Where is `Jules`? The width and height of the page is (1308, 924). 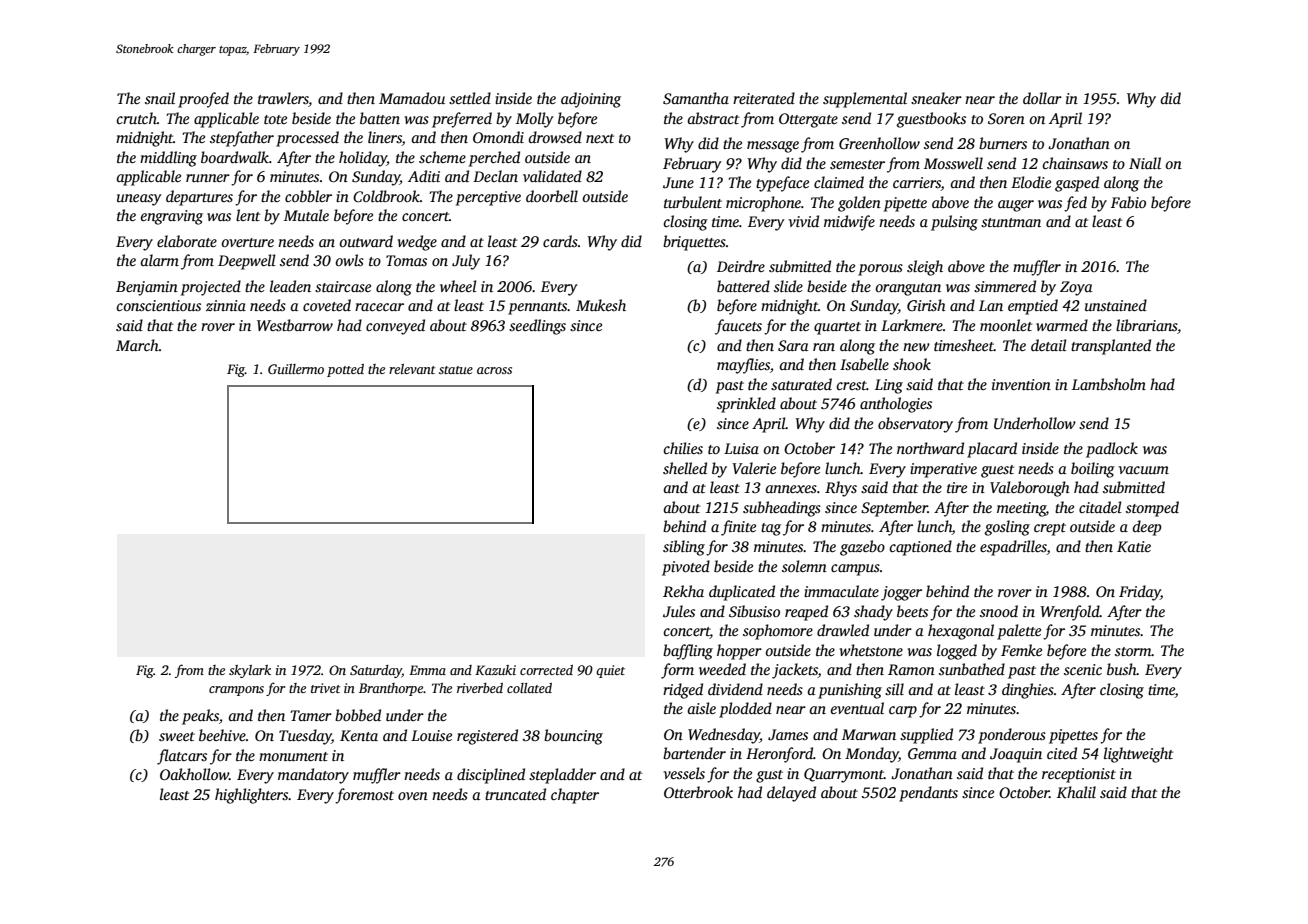
Jules is located at coordinates (679, 611).
